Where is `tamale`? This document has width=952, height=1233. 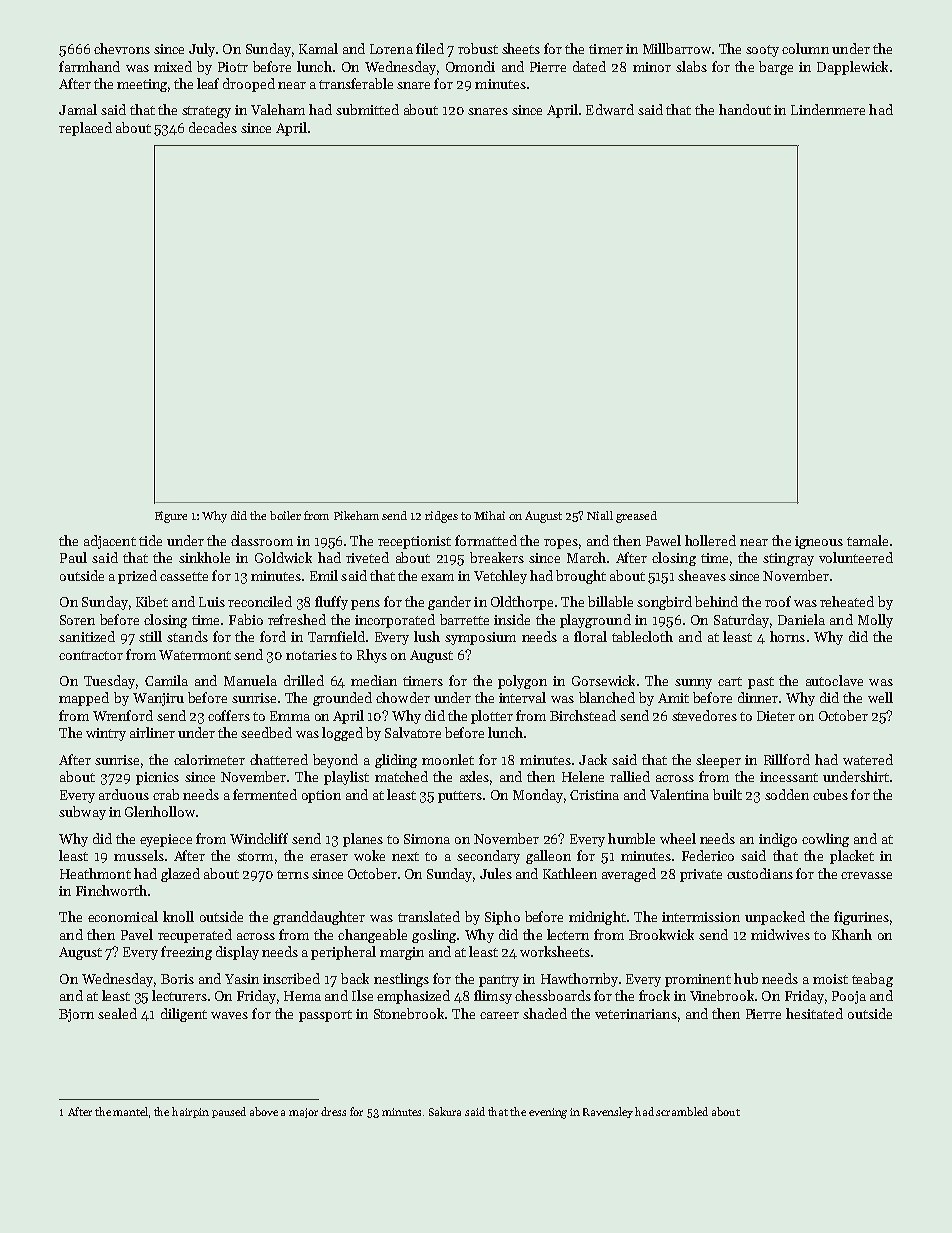 tamale is located at coordinates (867, 540).
